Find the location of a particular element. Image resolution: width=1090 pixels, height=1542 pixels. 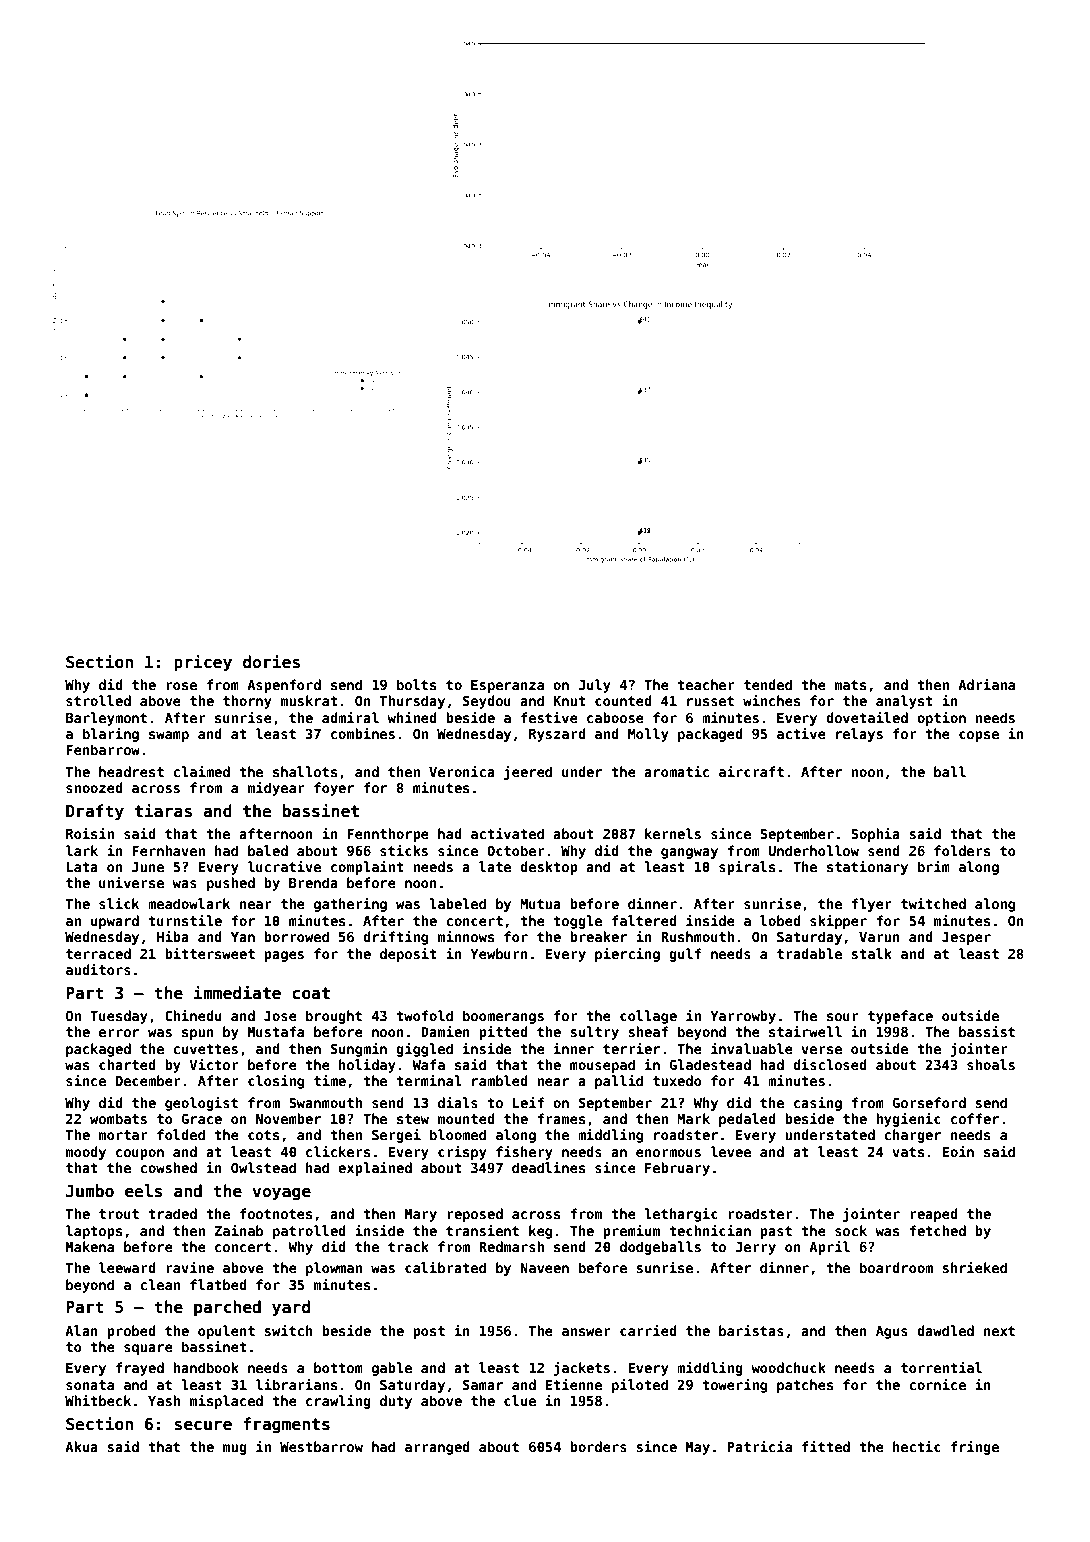

vats is located at coordinates (908, 1152).
